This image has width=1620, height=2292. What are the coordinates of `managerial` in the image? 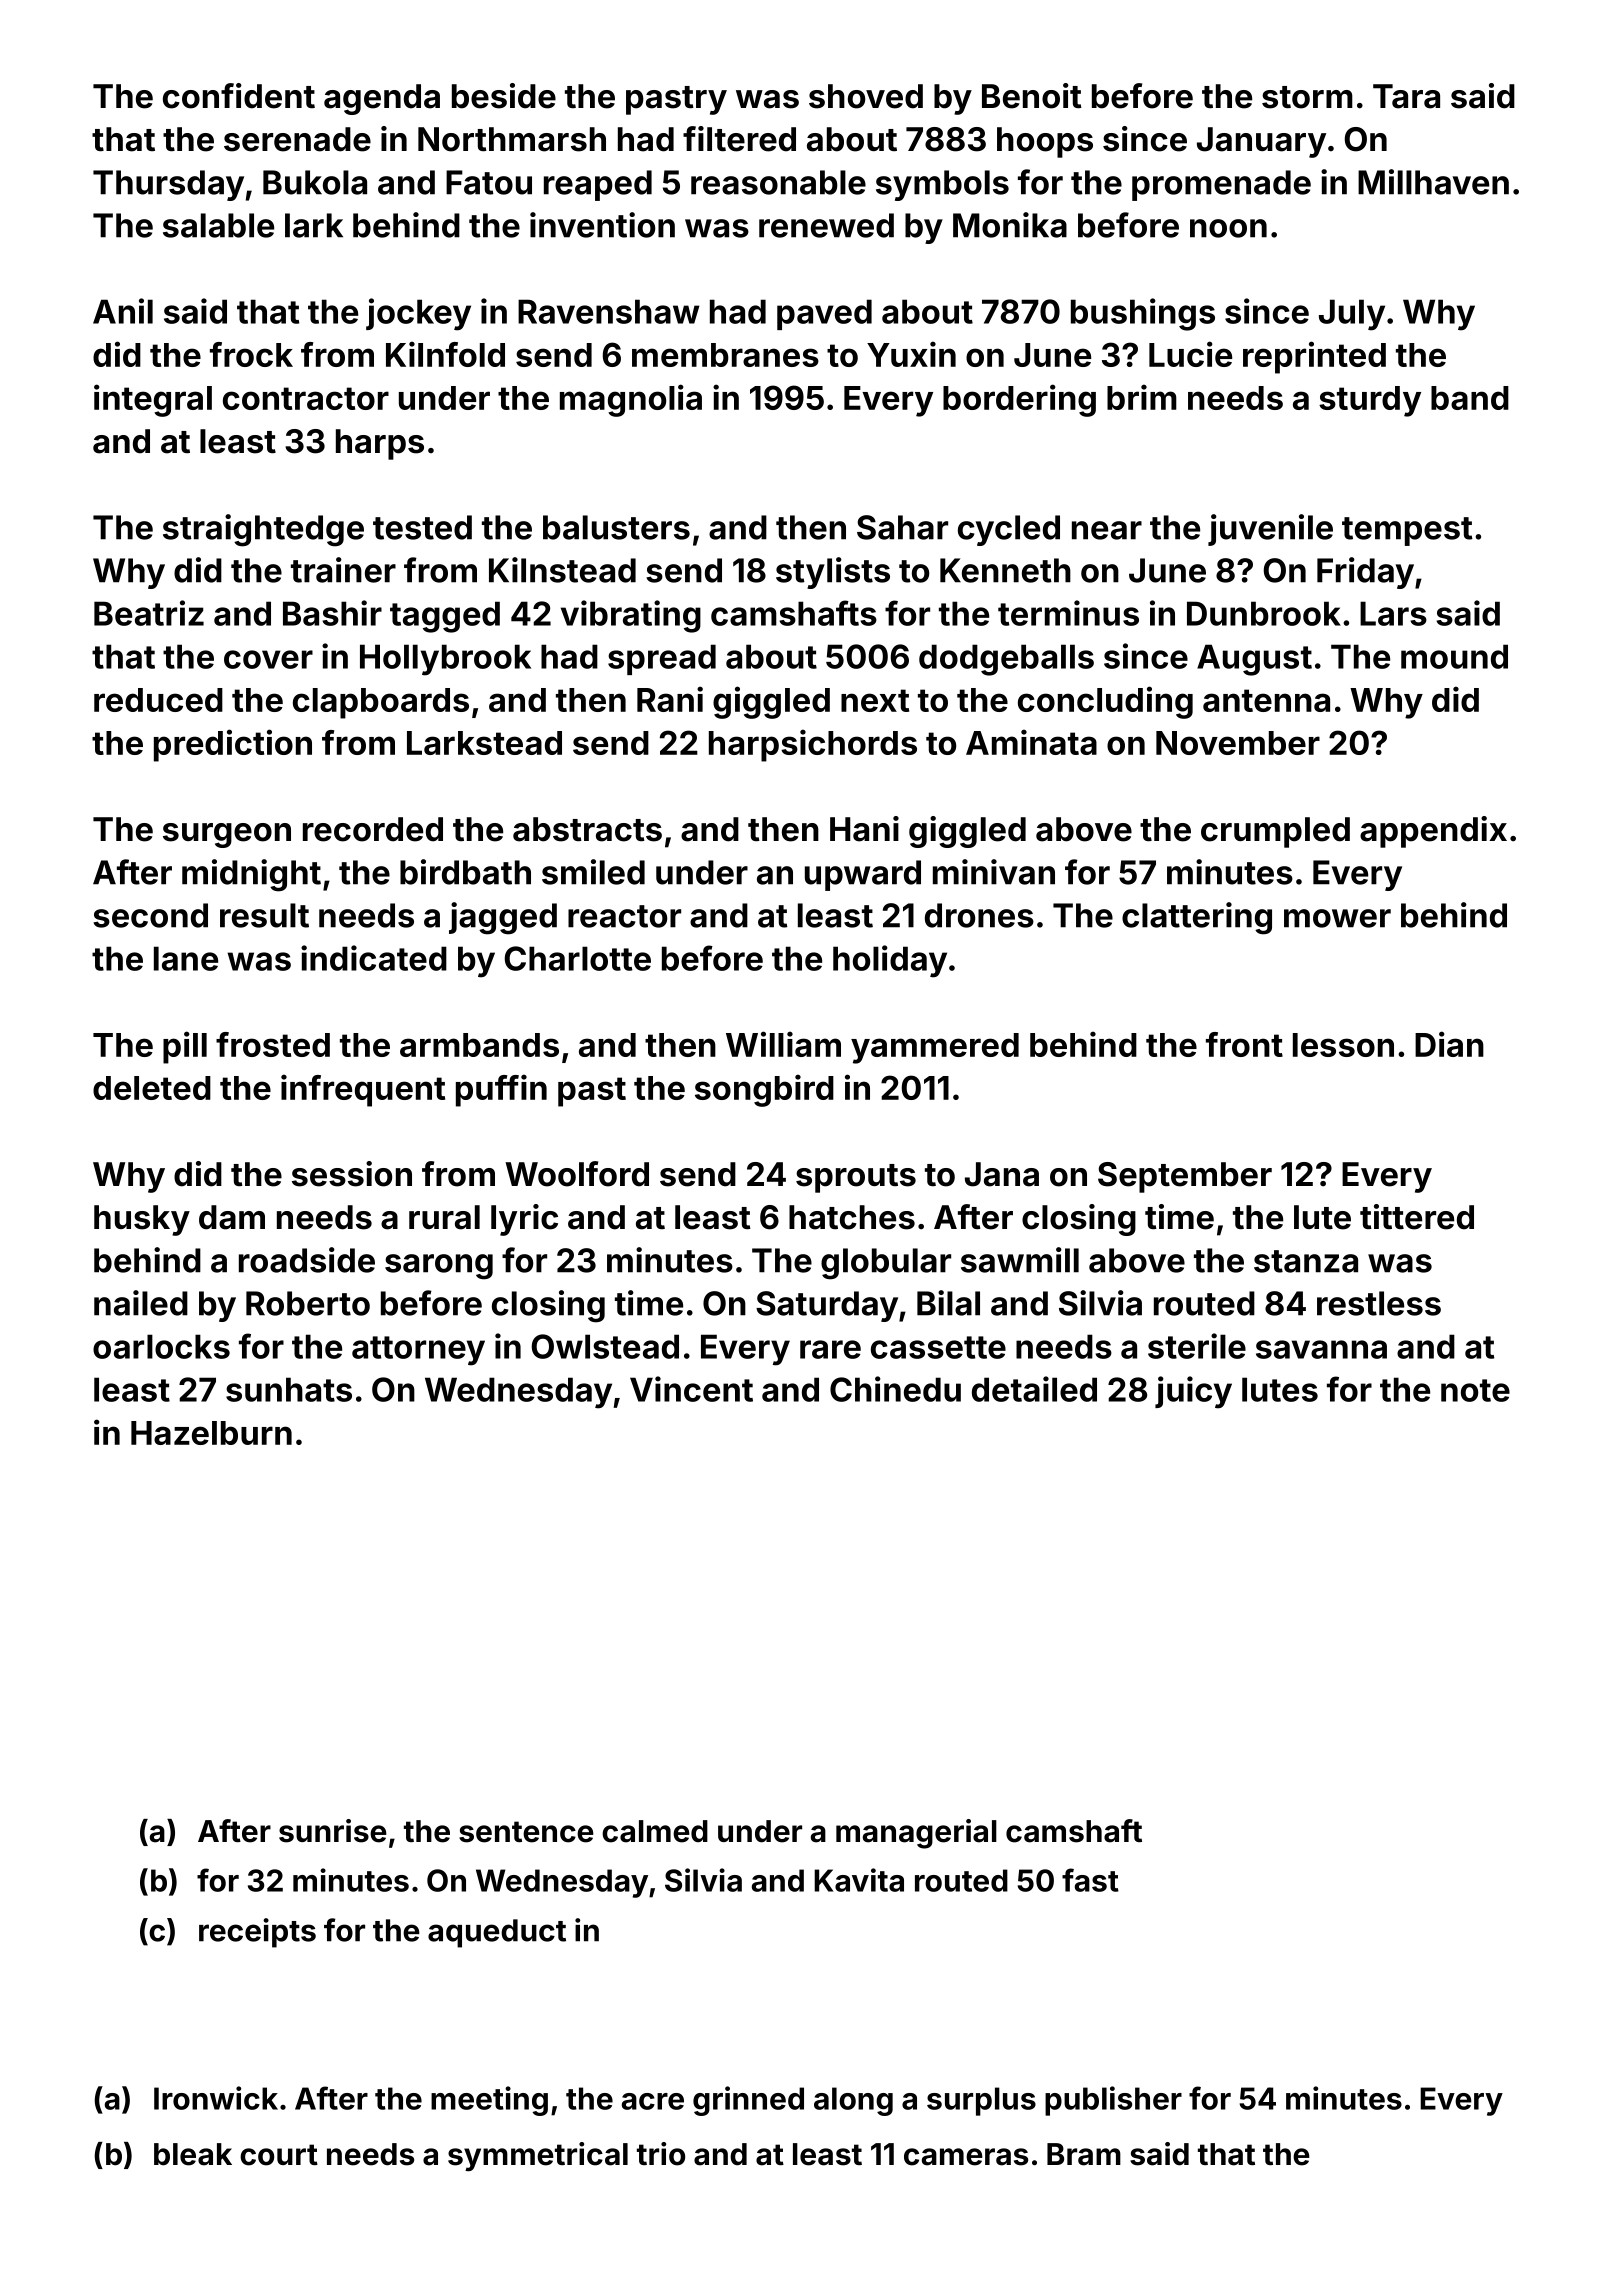 It's located at (916, 1834).
